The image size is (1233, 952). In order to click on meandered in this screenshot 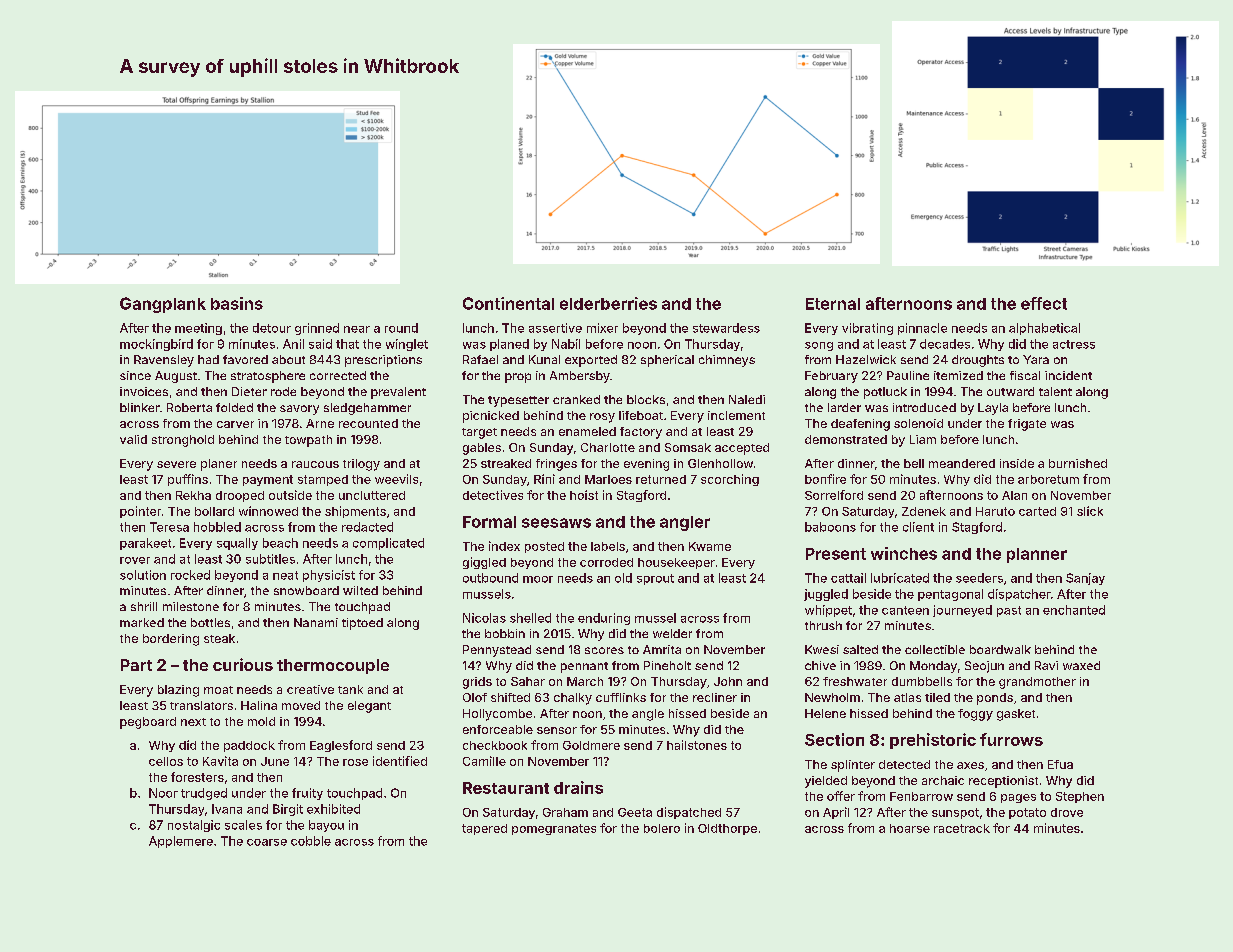, I will do `click(962, 463)`.
